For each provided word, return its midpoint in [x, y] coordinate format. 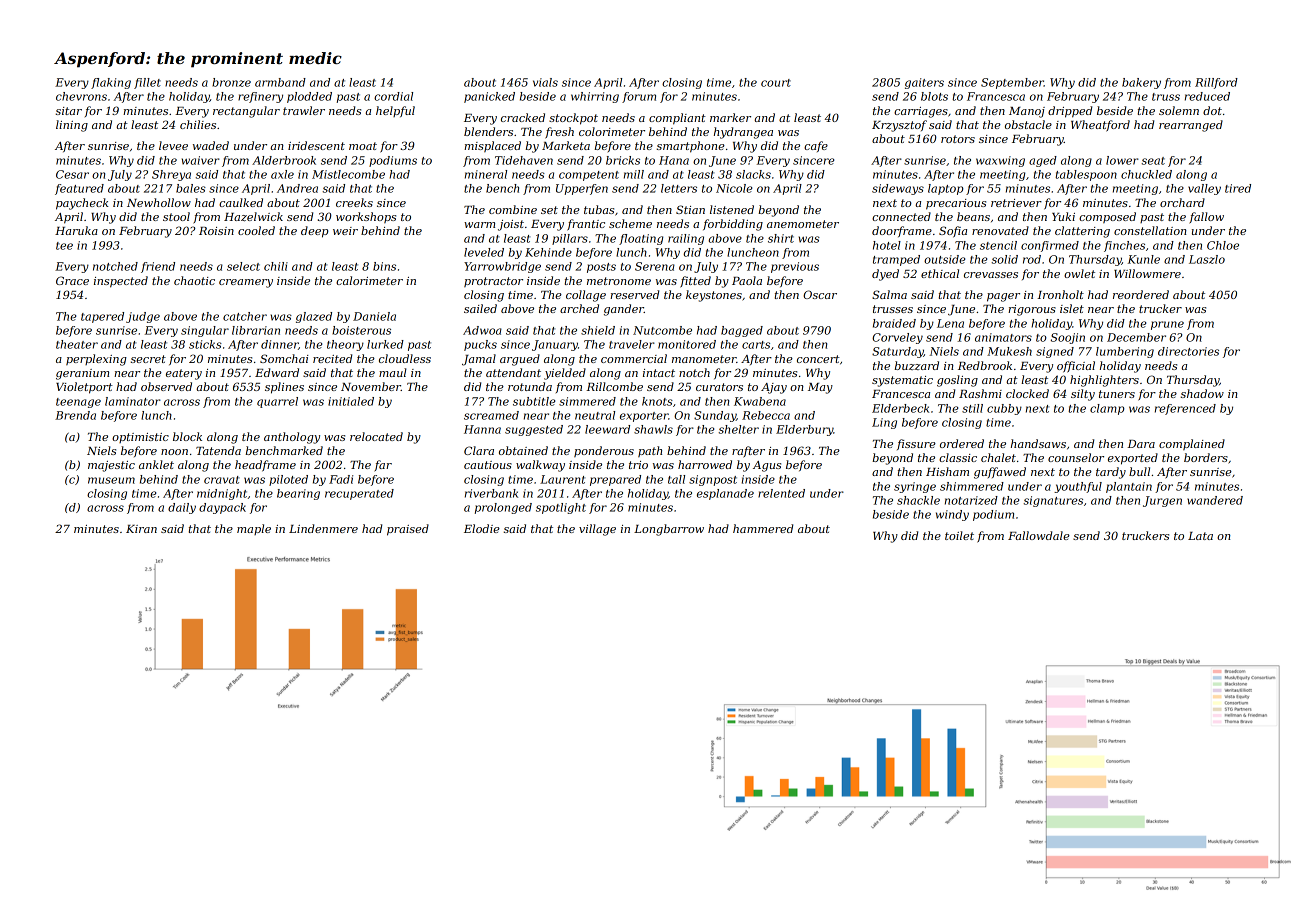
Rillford [1216, 83]
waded [211, 145]
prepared [615, 480]
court [776, 83]
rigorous [1032, 310]
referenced [1185, 409]
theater [77, 344]
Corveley [897, 338]
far [383, 466]
